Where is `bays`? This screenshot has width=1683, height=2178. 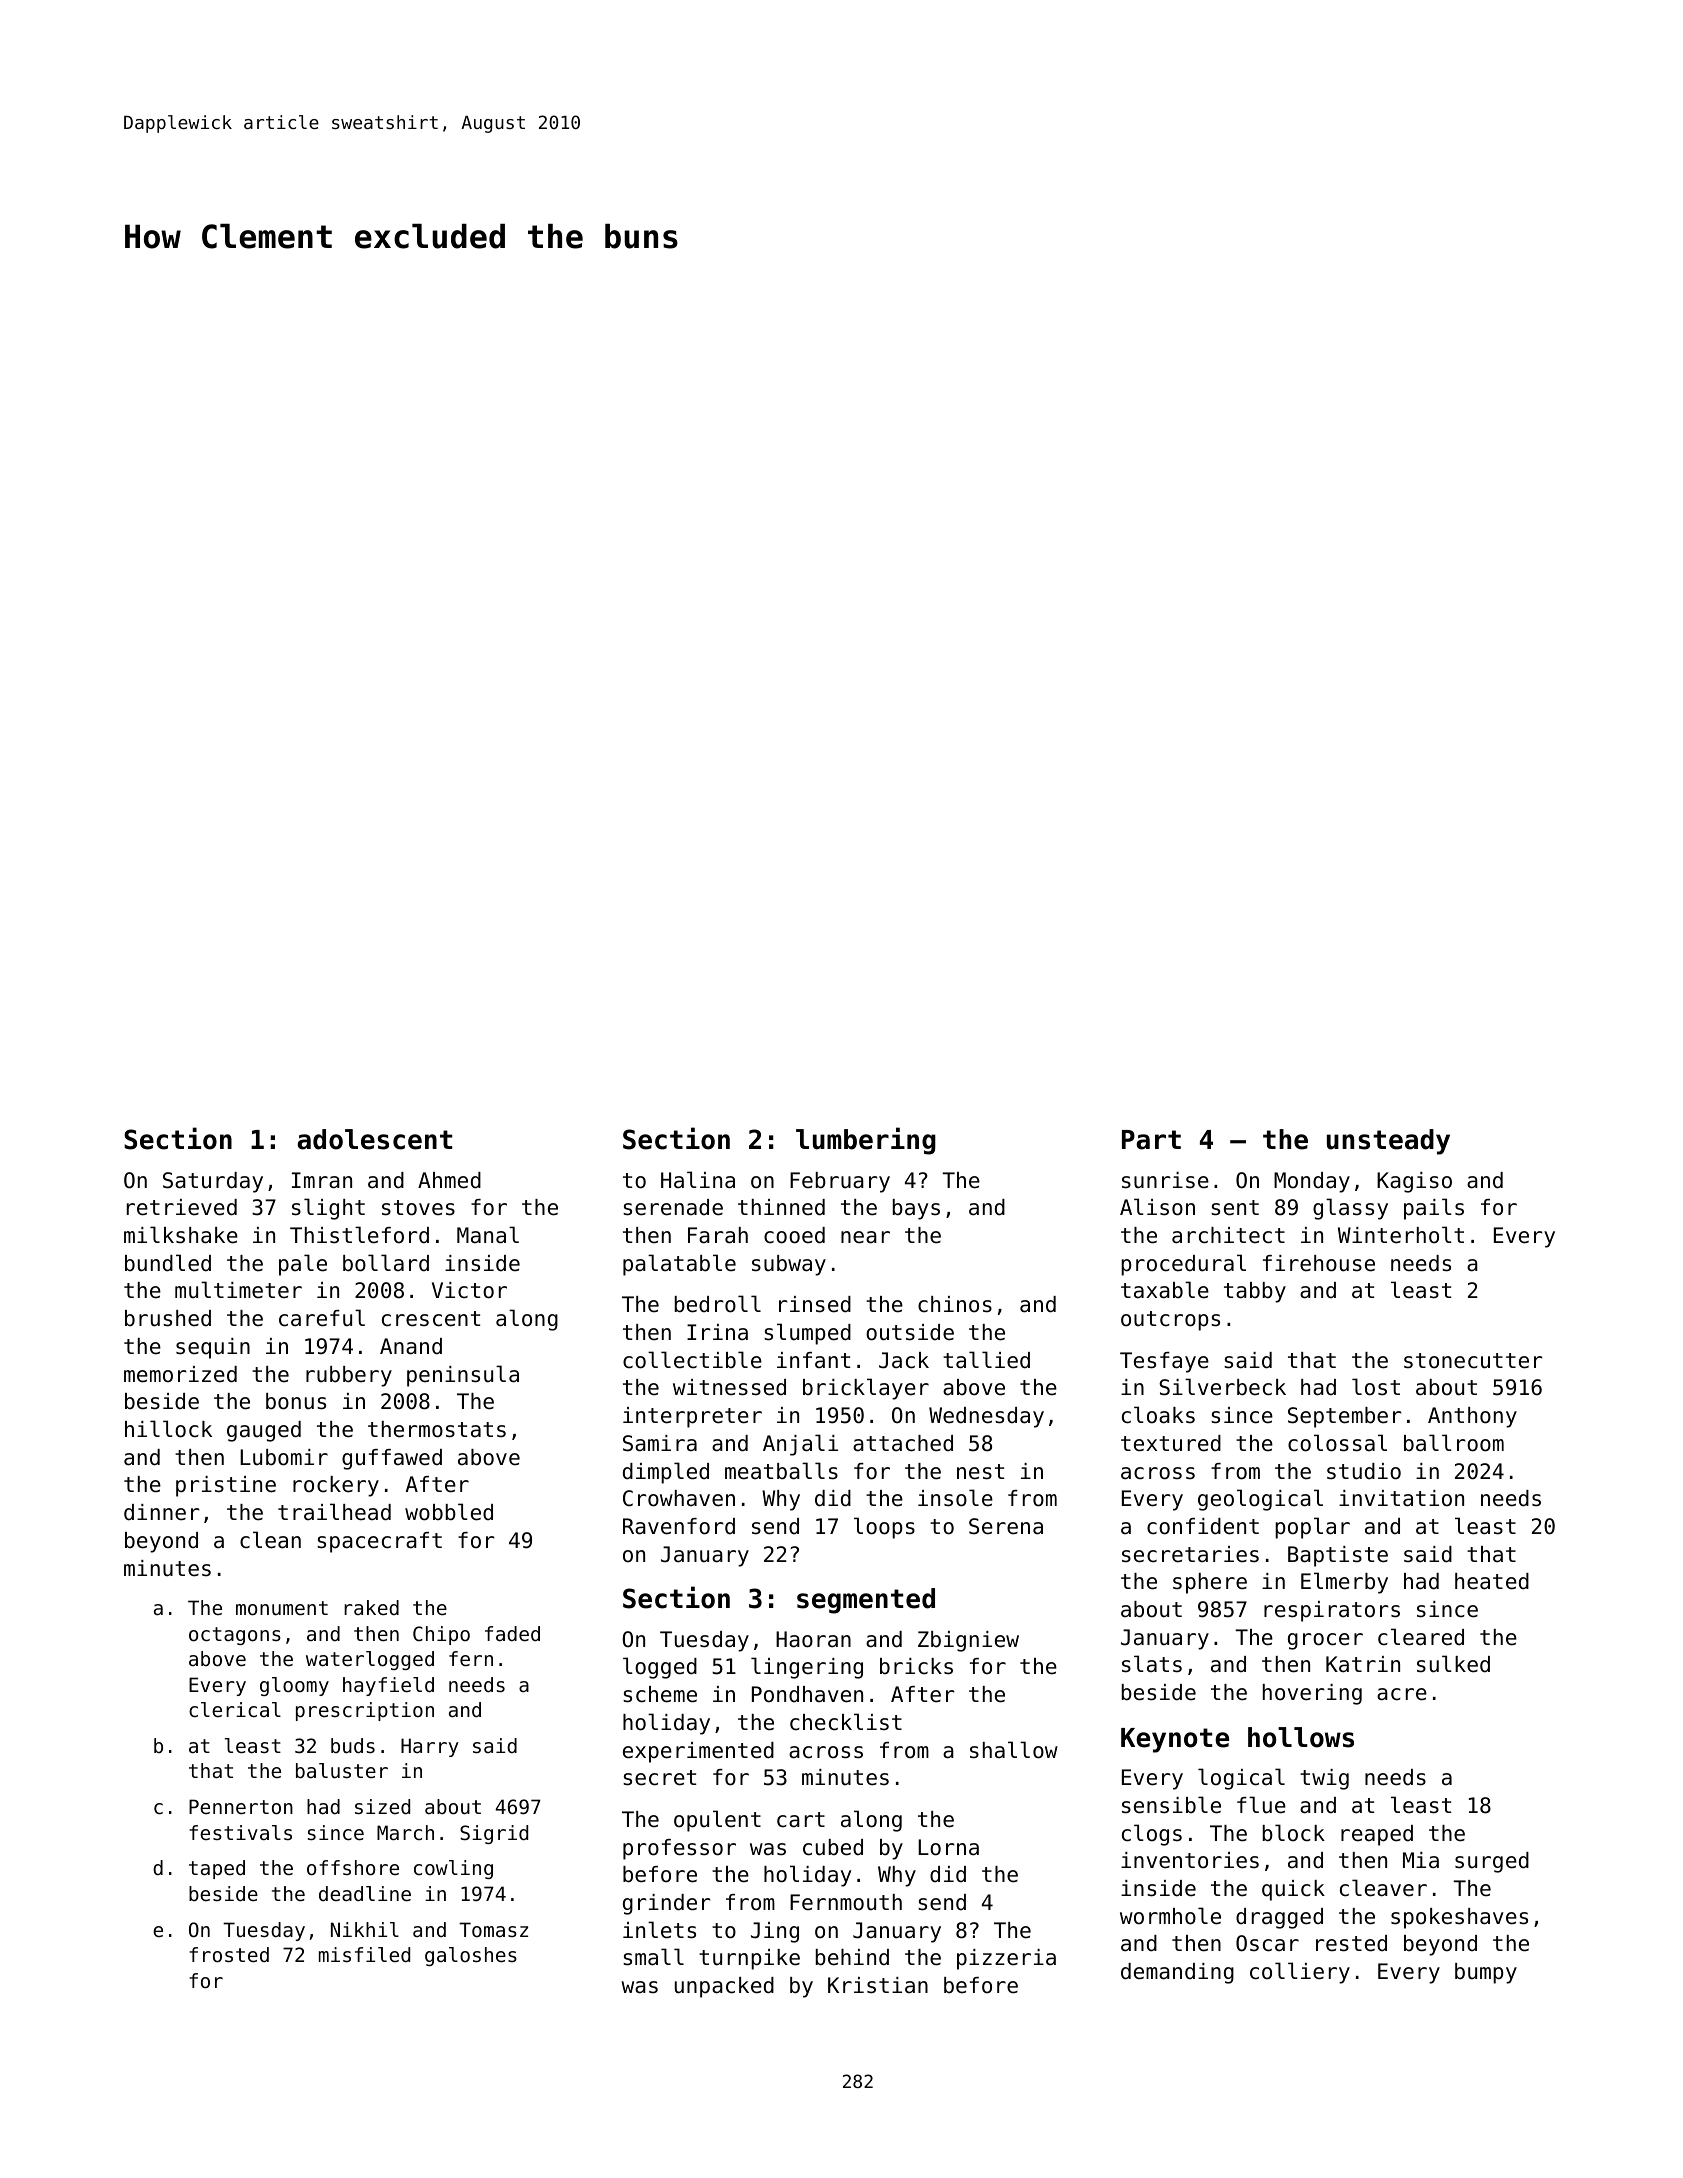 bays is located at coordinates (916, 1209).
